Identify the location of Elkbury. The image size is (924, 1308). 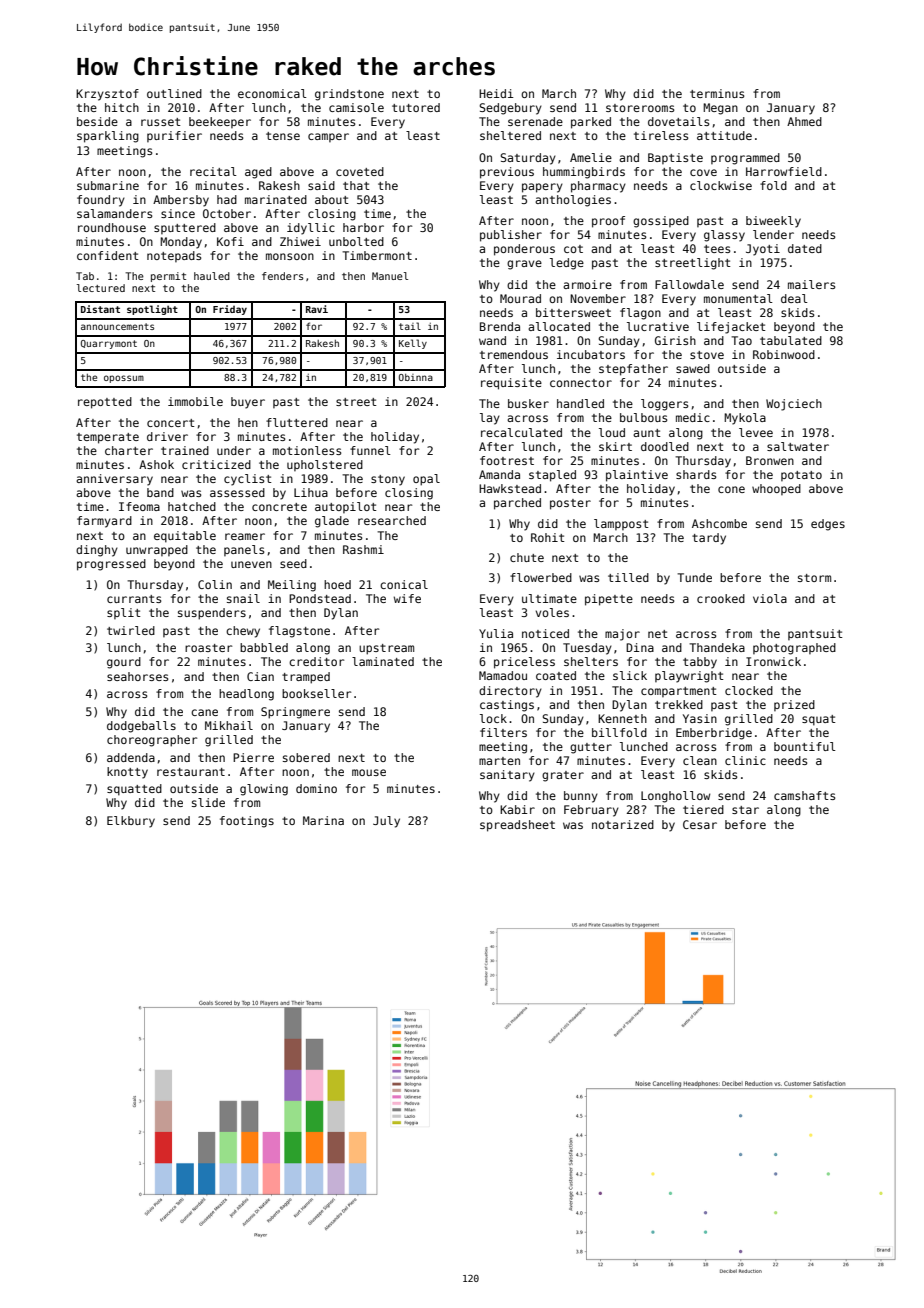
(131, 822).
